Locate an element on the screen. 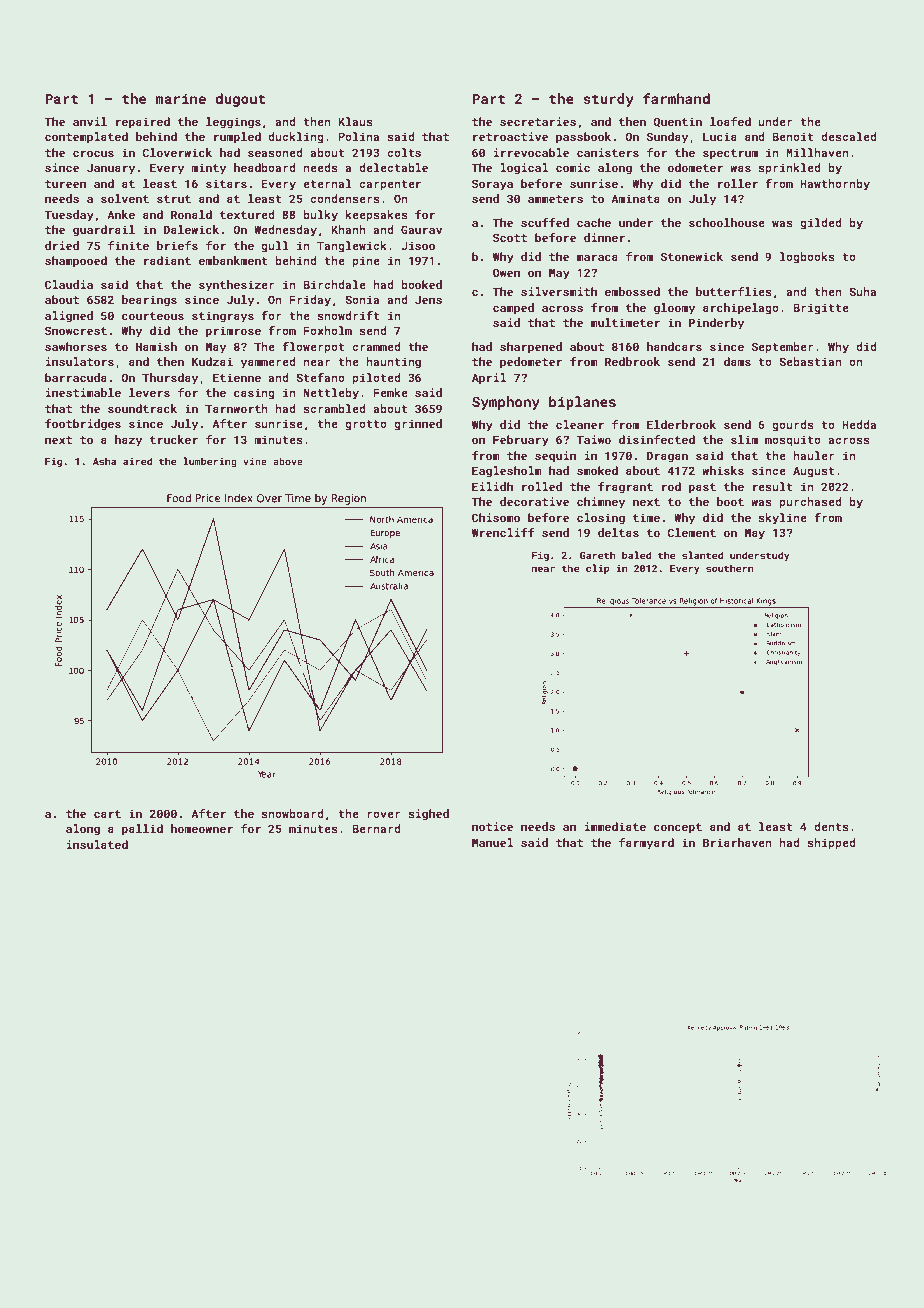  dugout is located at coordinates (240, 100).
